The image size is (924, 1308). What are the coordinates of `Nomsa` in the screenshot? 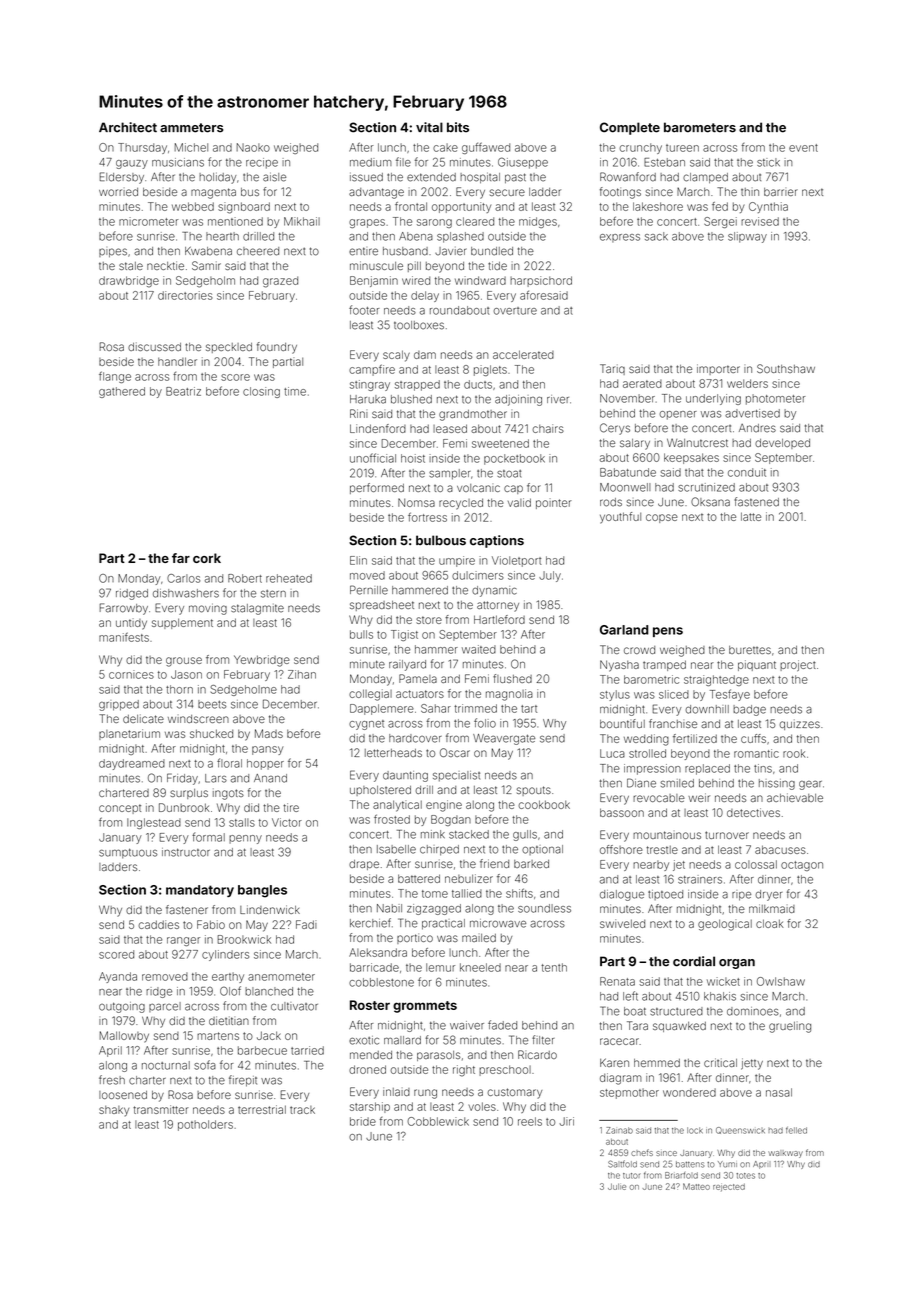 It's located at (416, 502).
